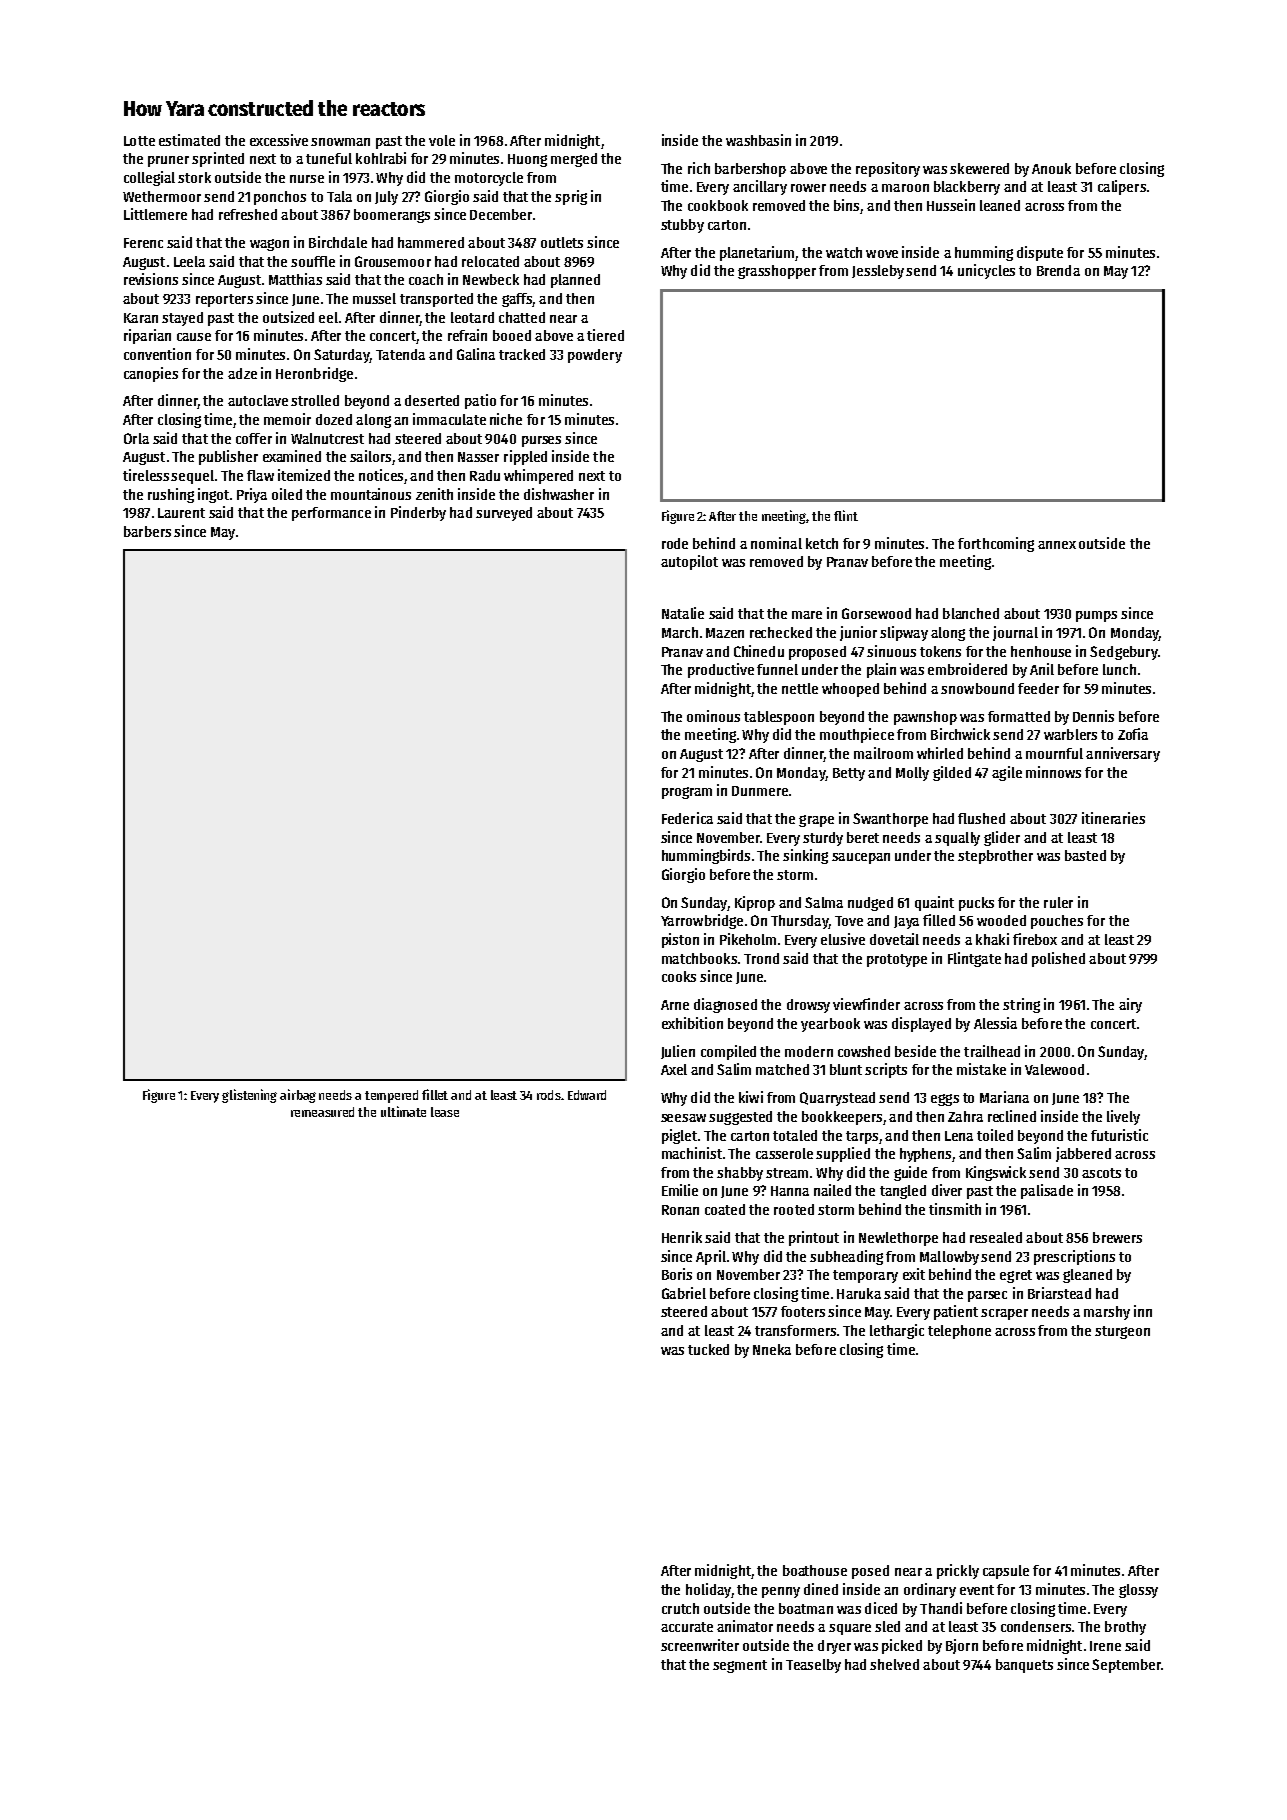 This image has height=1820, width=1287. Describe the element at coordinates (981, 1069) in the image. I see `mistake` at that location.
